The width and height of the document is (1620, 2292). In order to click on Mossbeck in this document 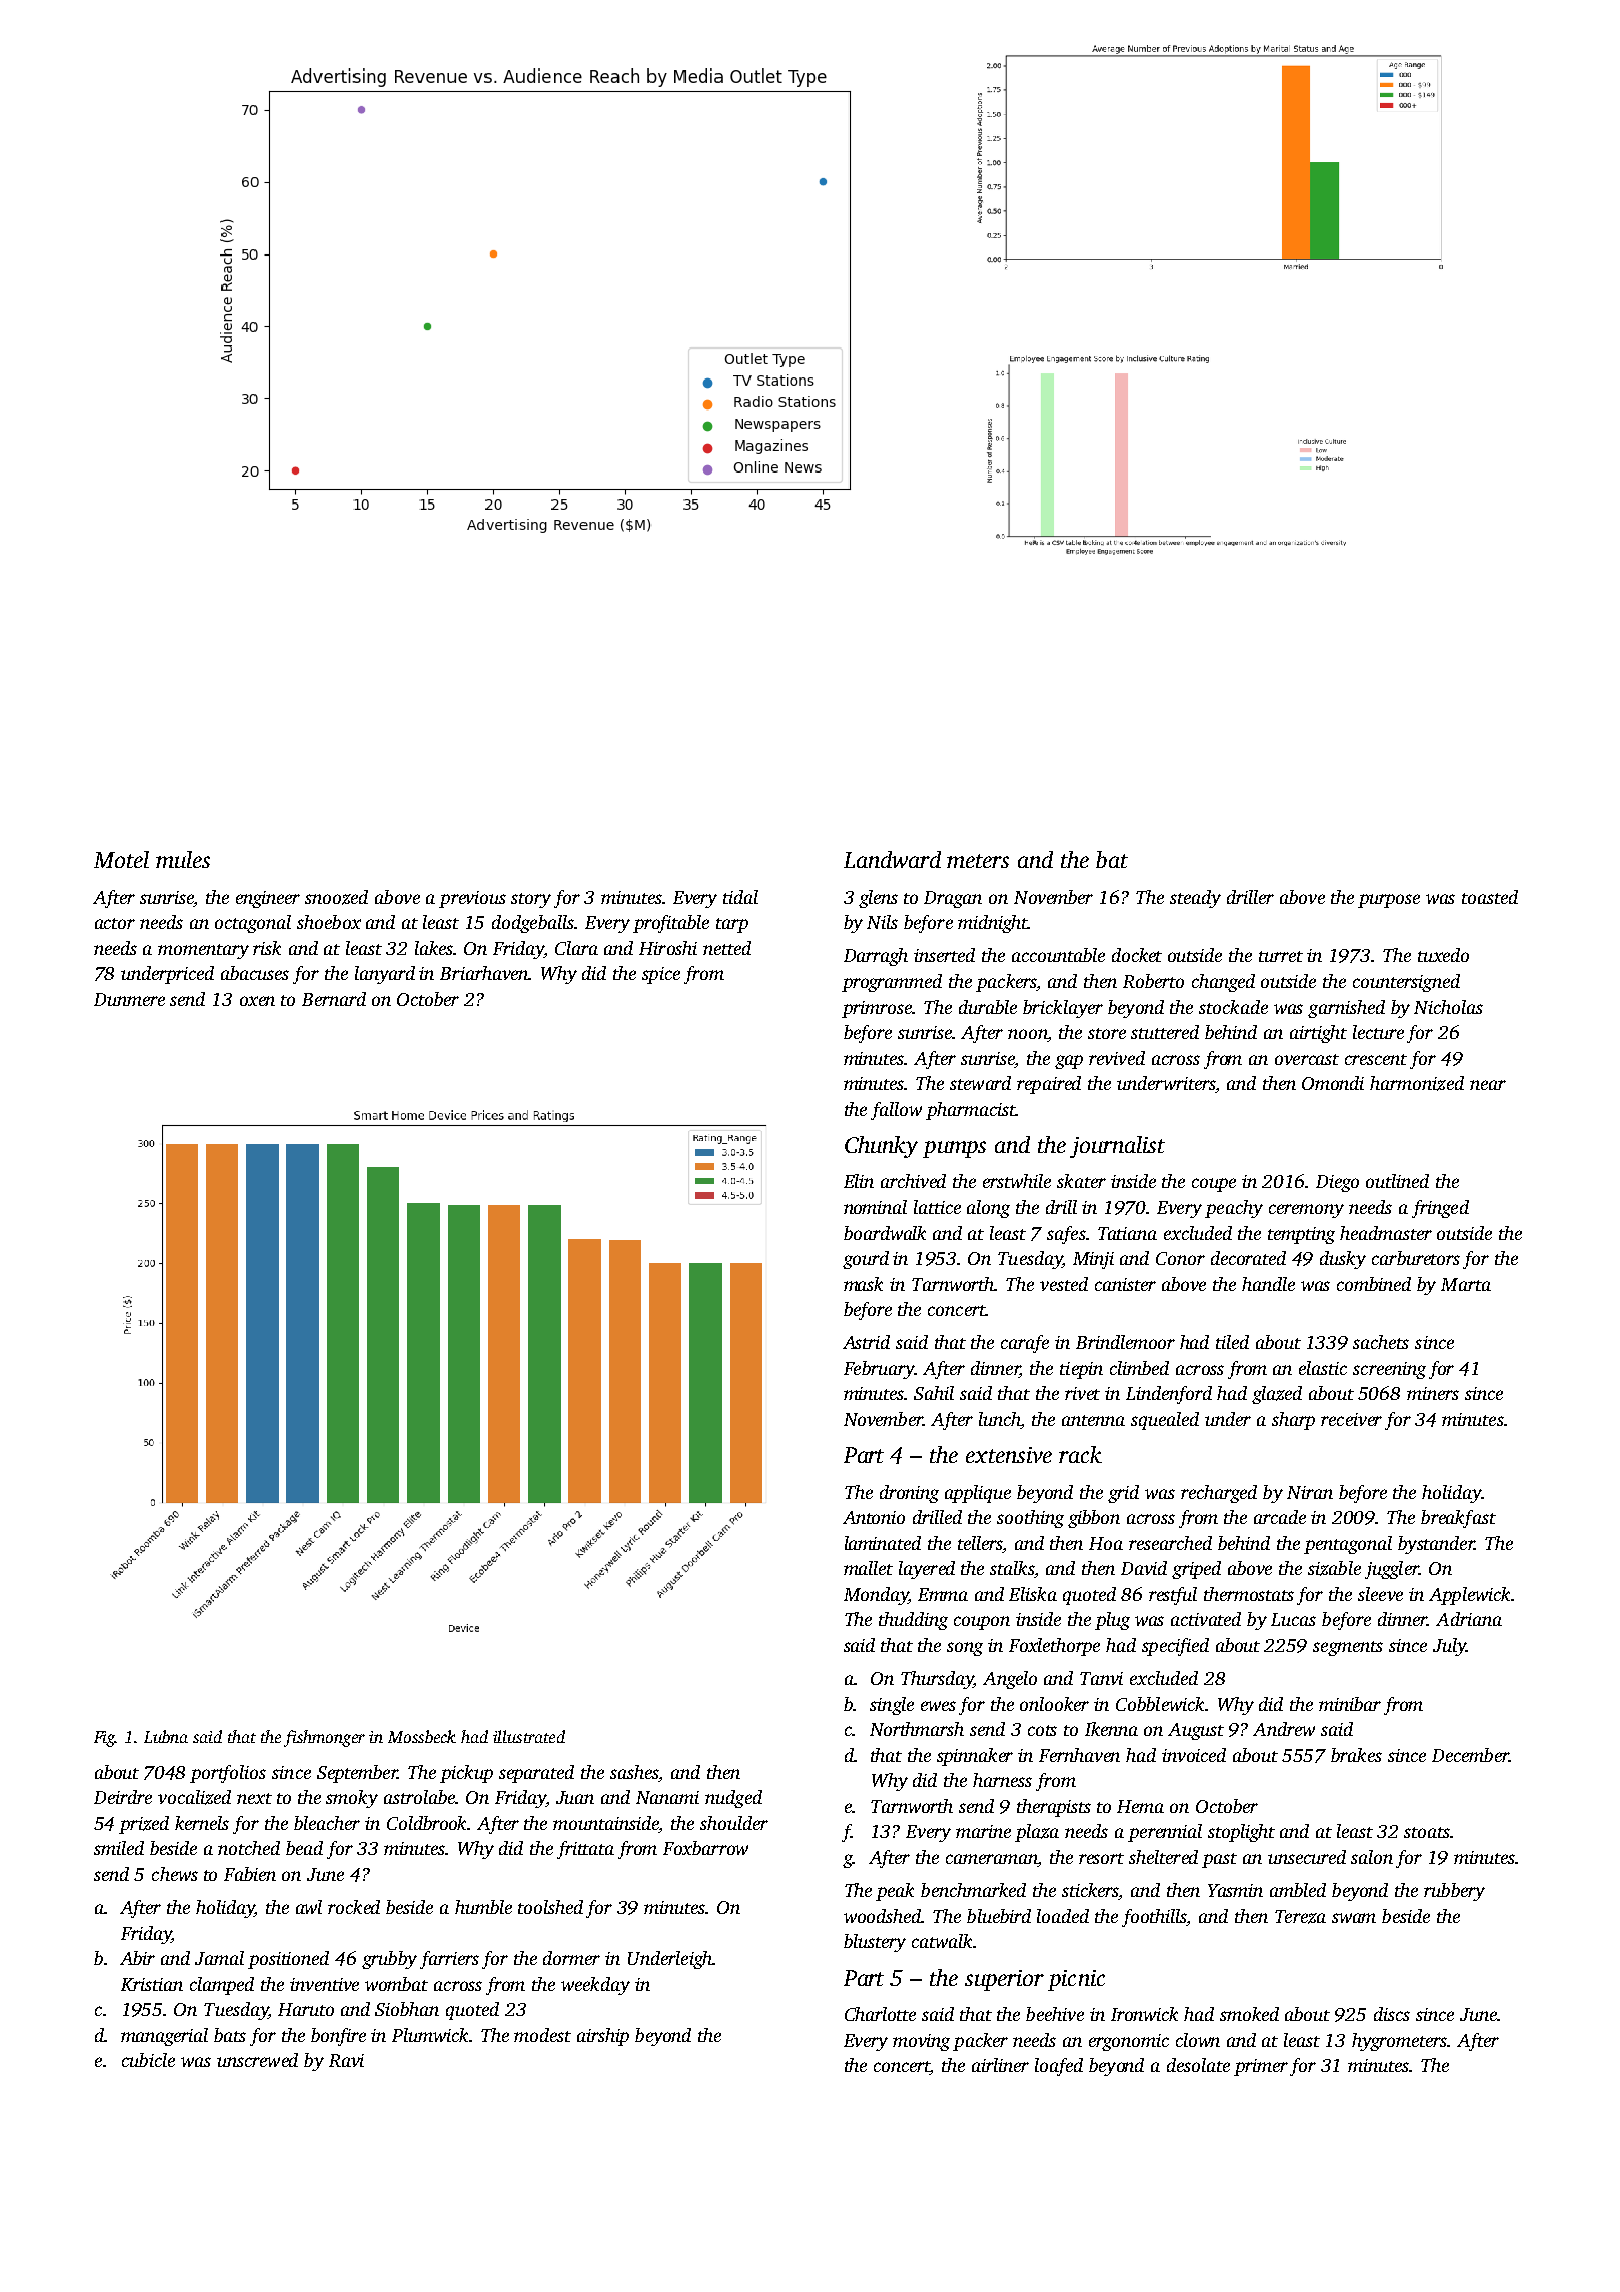, I will do `click(422, 1736)`.
